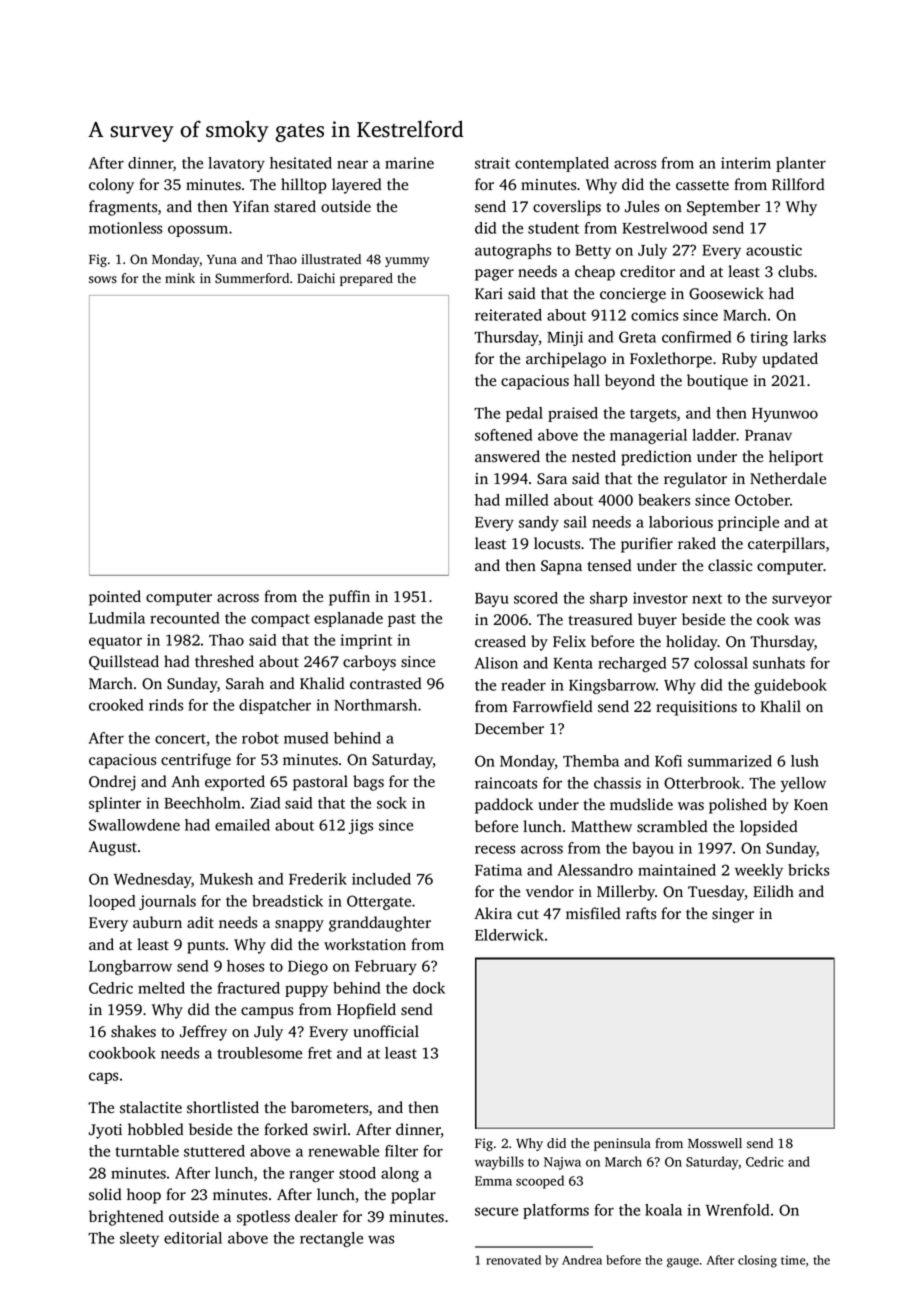 The image size is (924, 1314). What do you see at coordinates (528, 914) in the document?
I see `cut` at bounding box center [528, 914].
